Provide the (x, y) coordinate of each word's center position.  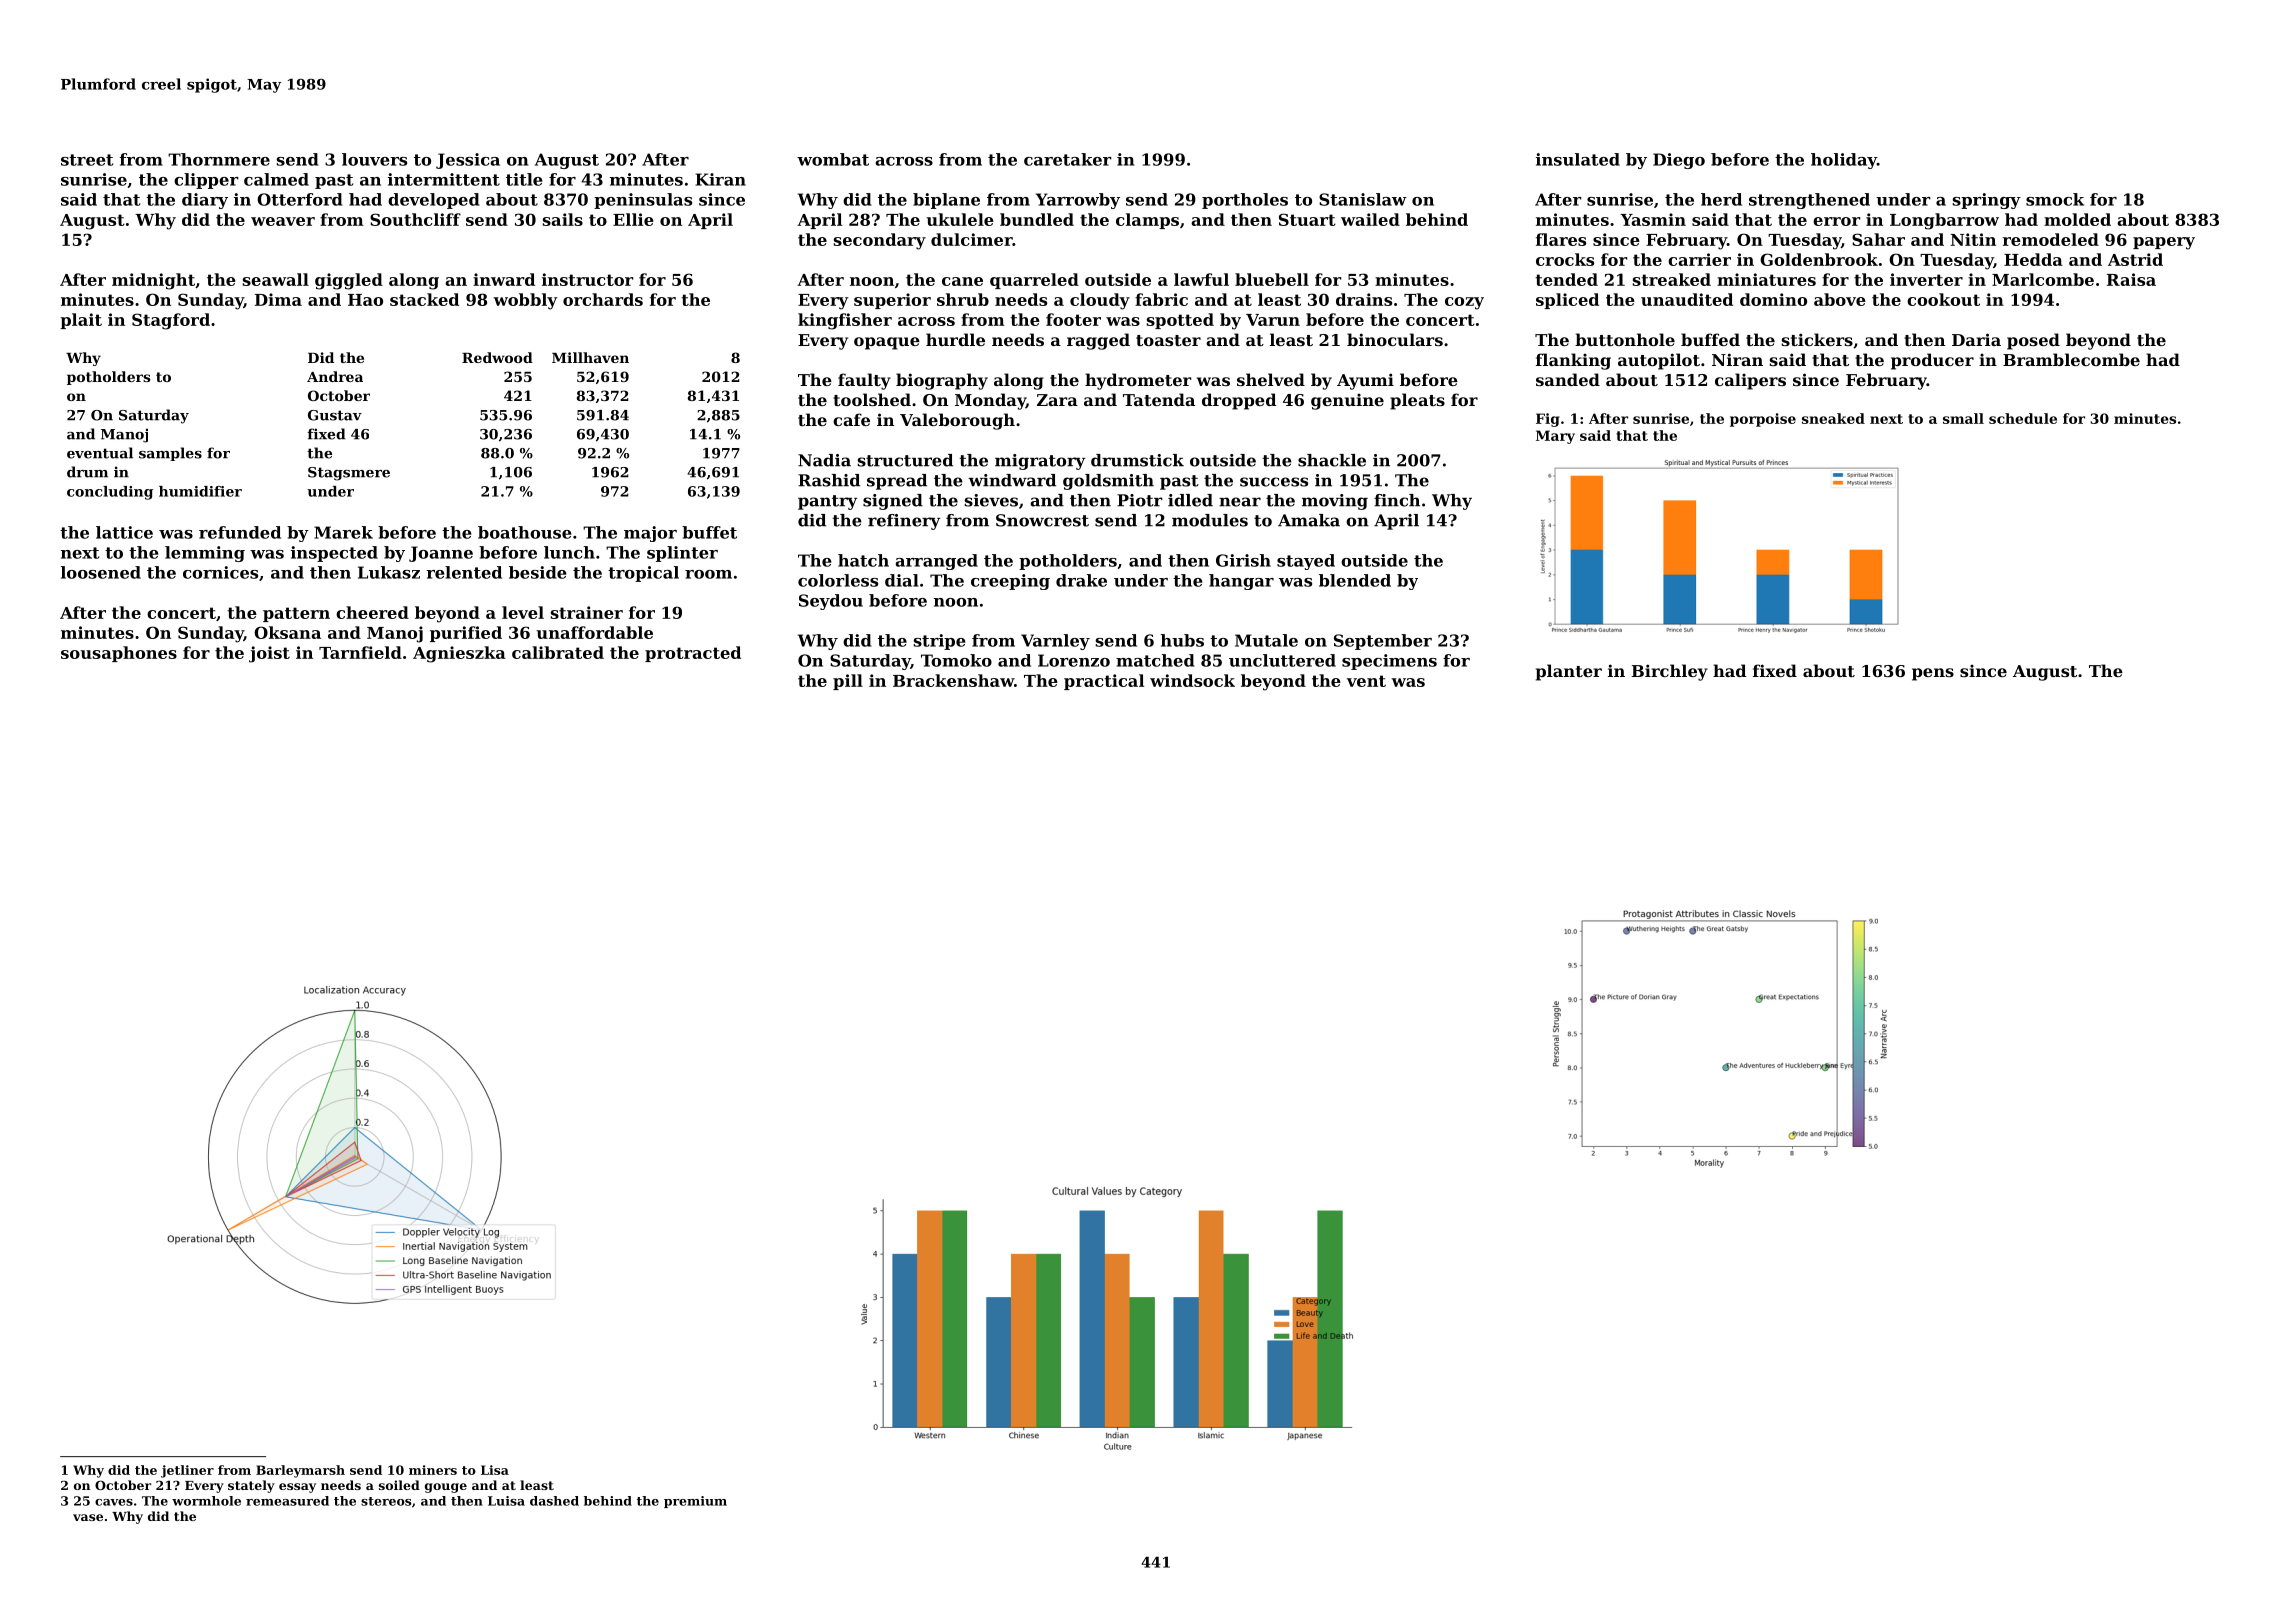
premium (695, 1502)
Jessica (468, 161)
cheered (372, 612)
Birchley (1670, 672)
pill (848, 682)
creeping (1010, 582)
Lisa (495, 1470)
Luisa (506, 1501)
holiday (1844, 161)
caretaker (1068, 159)
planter (1569, 672)
